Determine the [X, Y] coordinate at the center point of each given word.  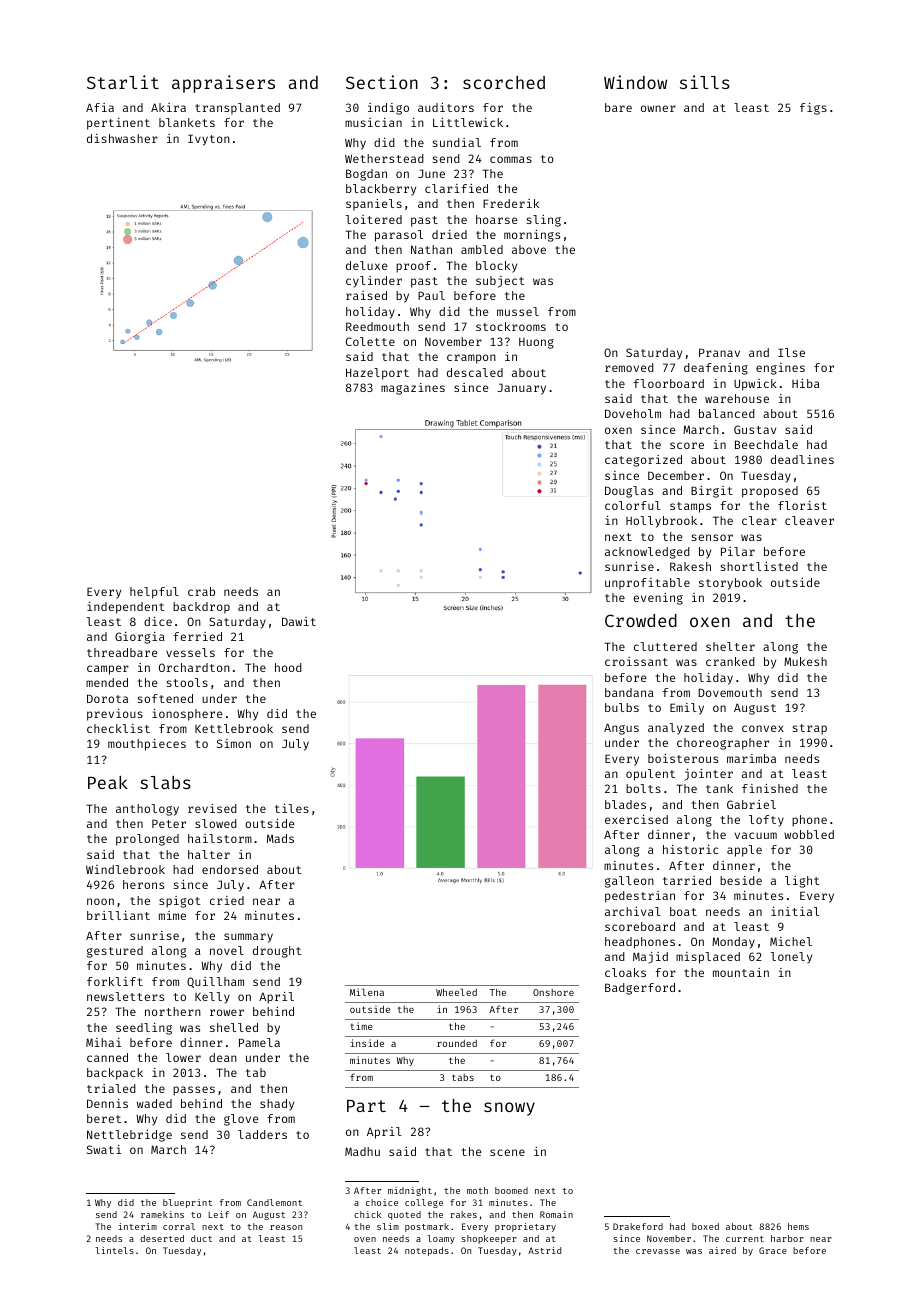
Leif [219, 1214]
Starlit [123, 82]
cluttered [665, 646]
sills [705, 82]
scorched [504, 82]
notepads [427, 1251]
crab [201, 591]
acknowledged [647, 553]
